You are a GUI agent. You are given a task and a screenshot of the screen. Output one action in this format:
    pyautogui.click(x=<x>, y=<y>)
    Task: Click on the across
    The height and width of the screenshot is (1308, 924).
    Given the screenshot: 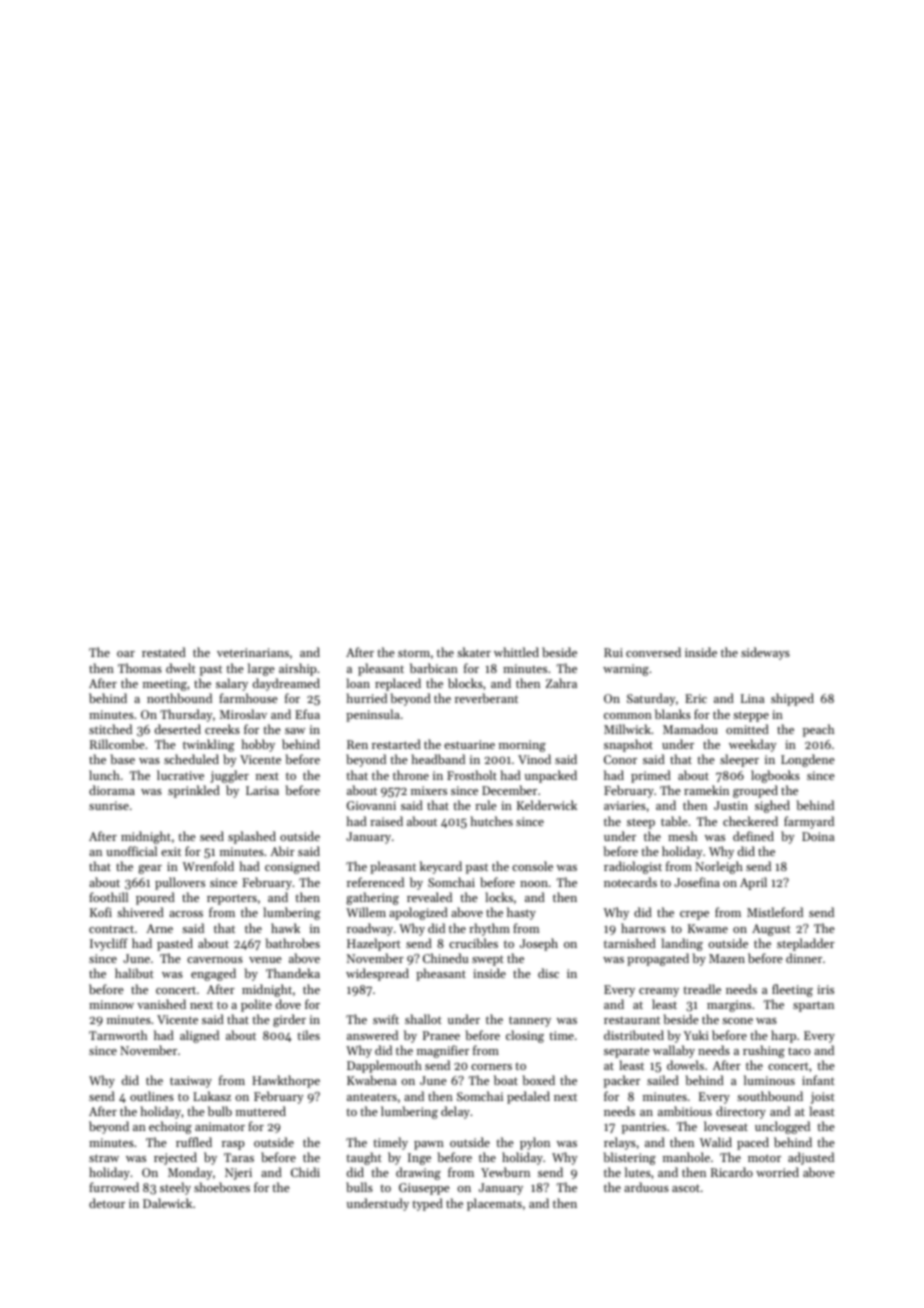 What is the action you would take?
    pyautogui.click(x=186, y=914)
